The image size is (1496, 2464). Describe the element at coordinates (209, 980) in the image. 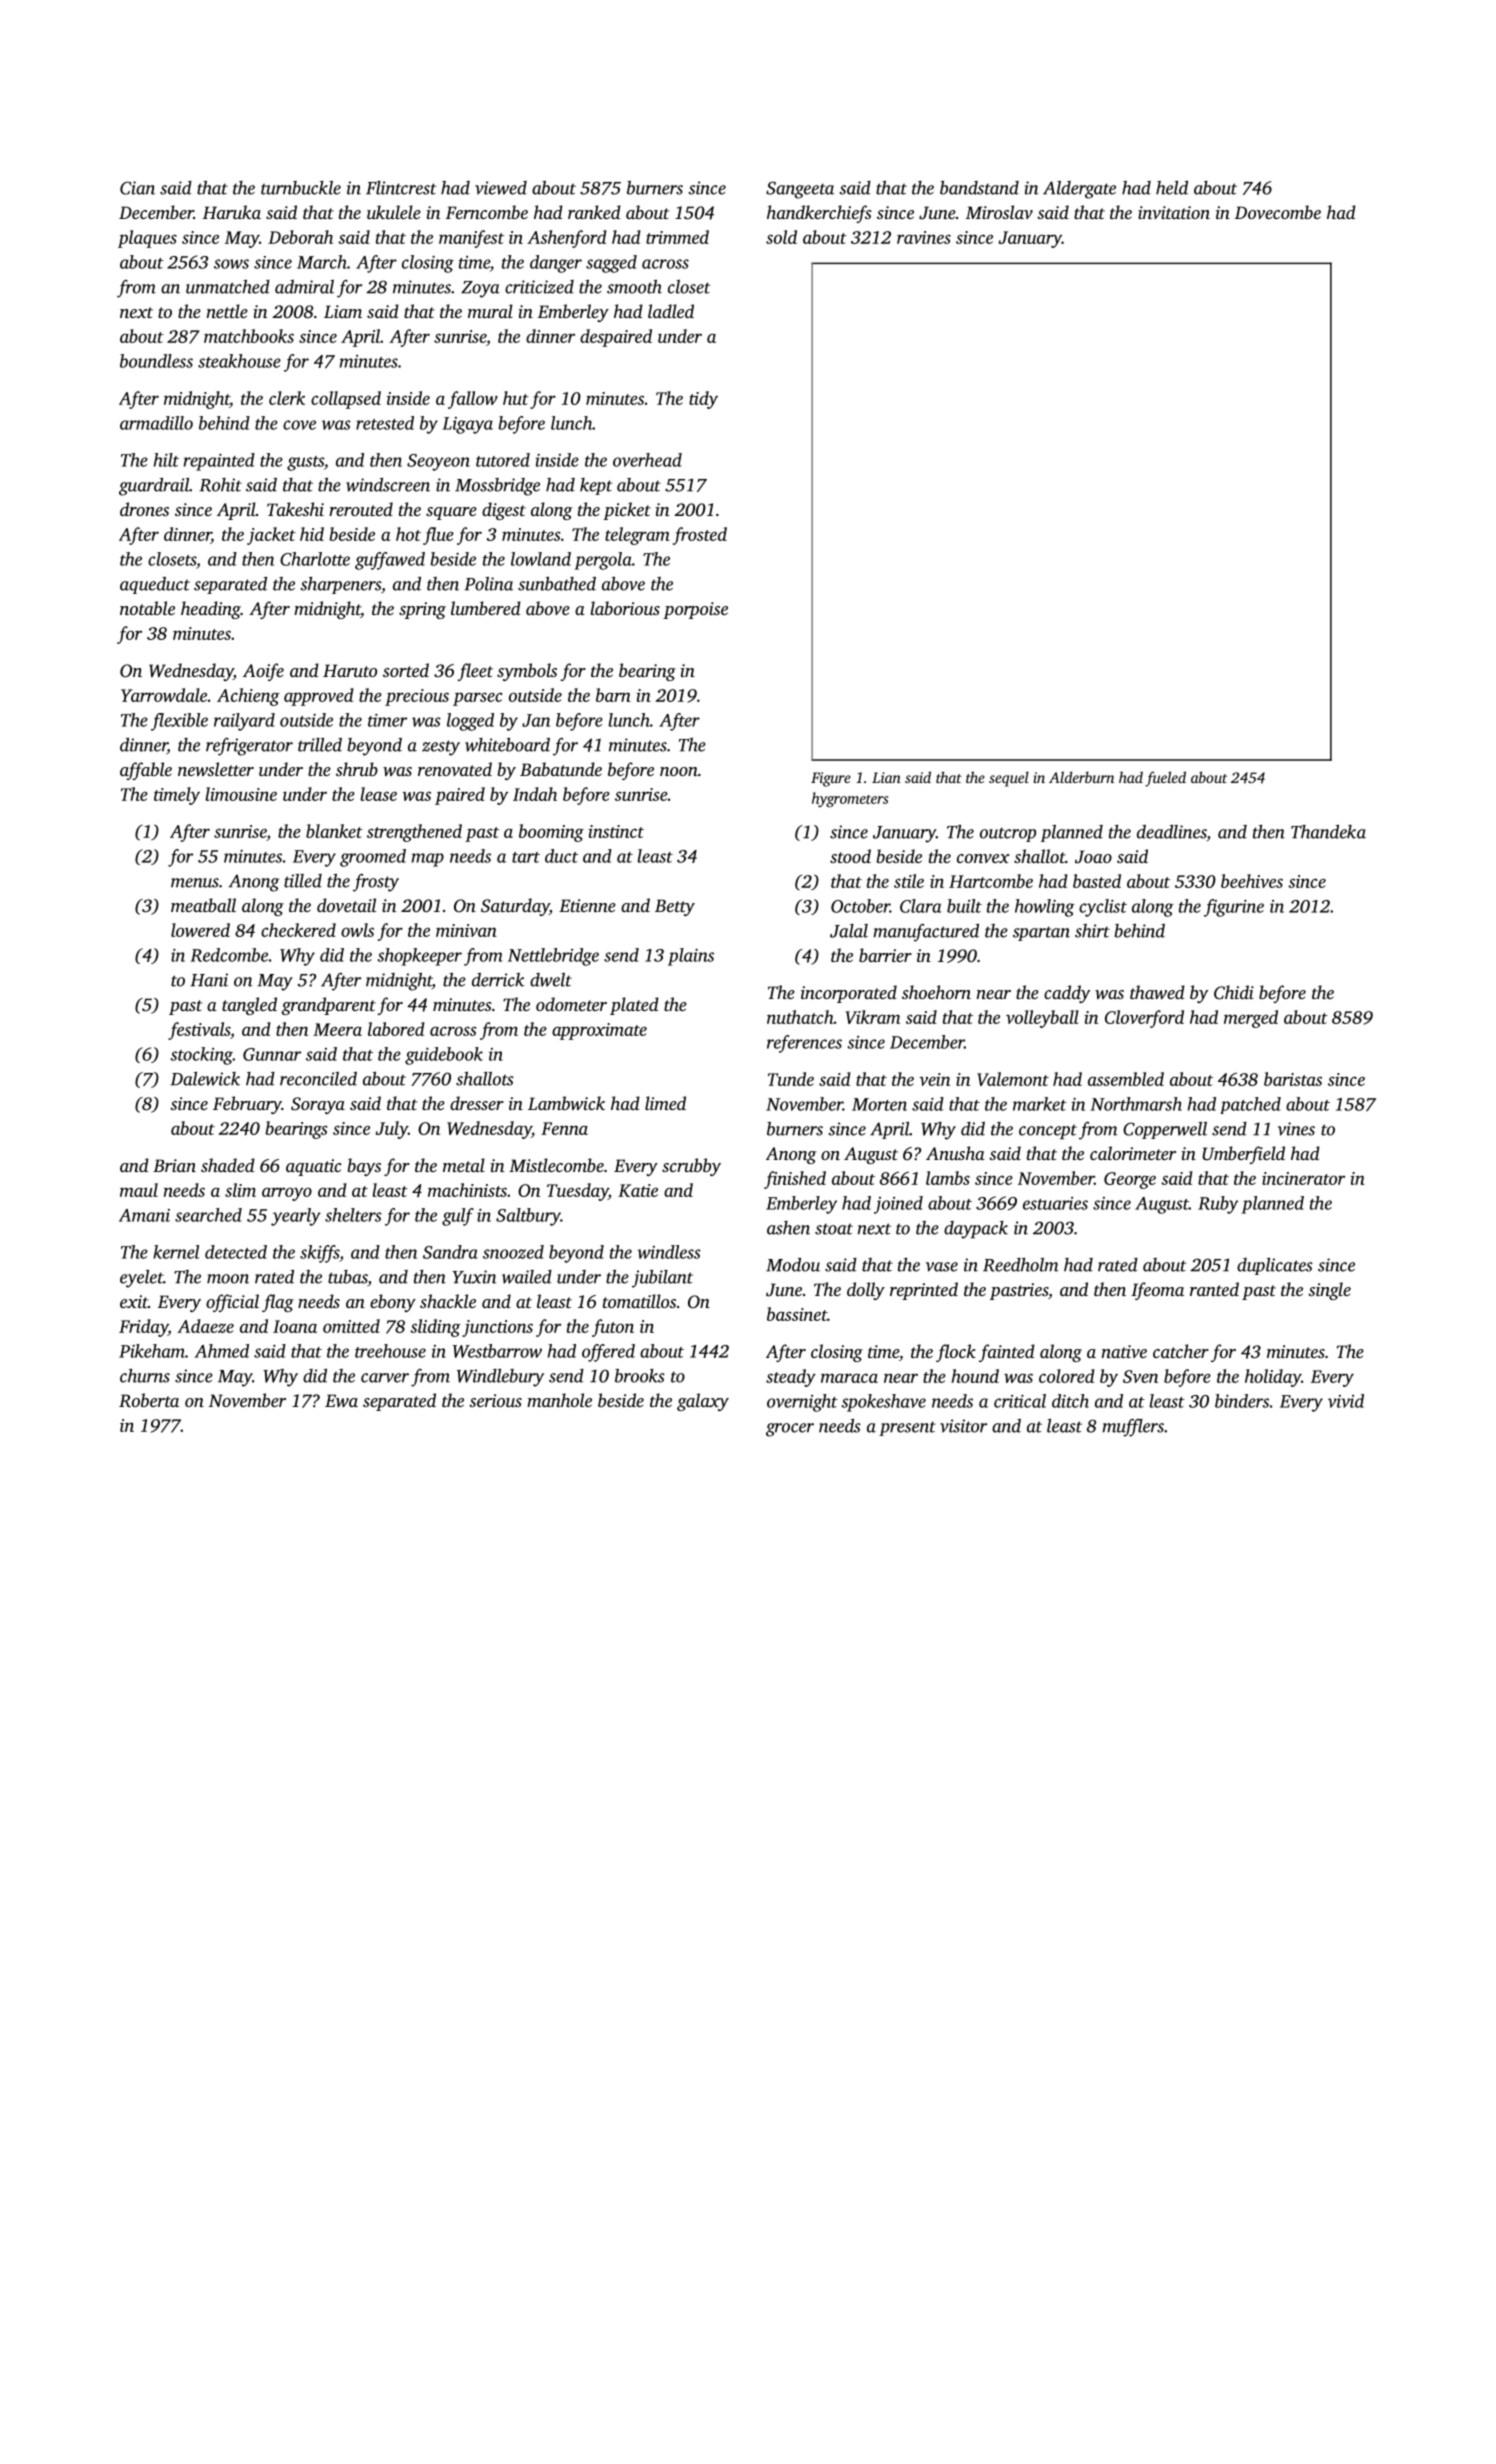

I see `Hani` at that location.
